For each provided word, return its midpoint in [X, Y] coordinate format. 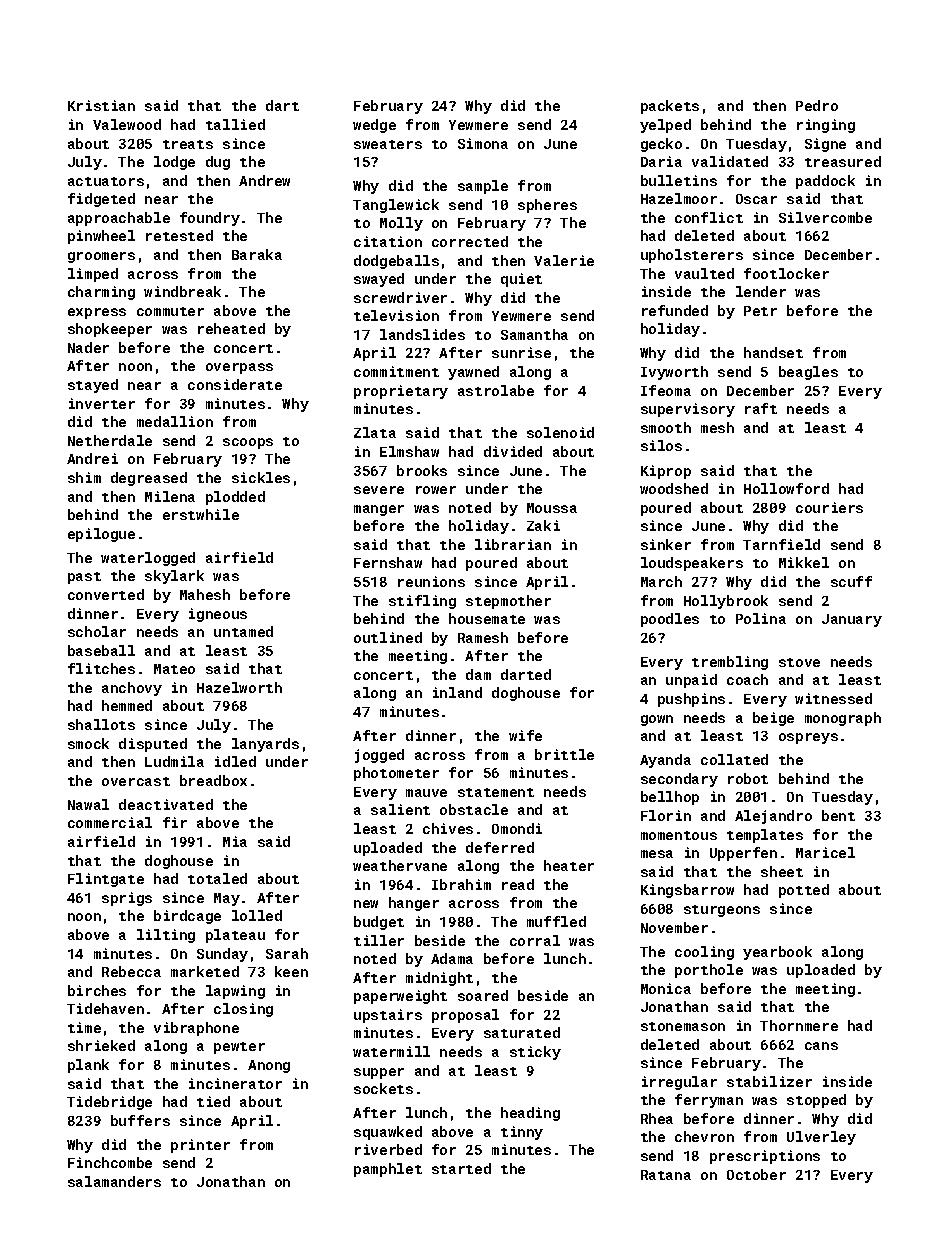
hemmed [127, 705]
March [661, 581]
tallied [235, 124]
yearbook [777, 953]
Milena [170, 496]
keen [291, 971]
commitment [396, 371]
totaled [217, 878]
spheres [547, 206]
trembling [730, 663]
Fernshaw [388, 562]
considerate [235, 384]
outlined [388, 637]
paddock [825, 182]
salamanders [114, 1181]
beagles [808, 373]
